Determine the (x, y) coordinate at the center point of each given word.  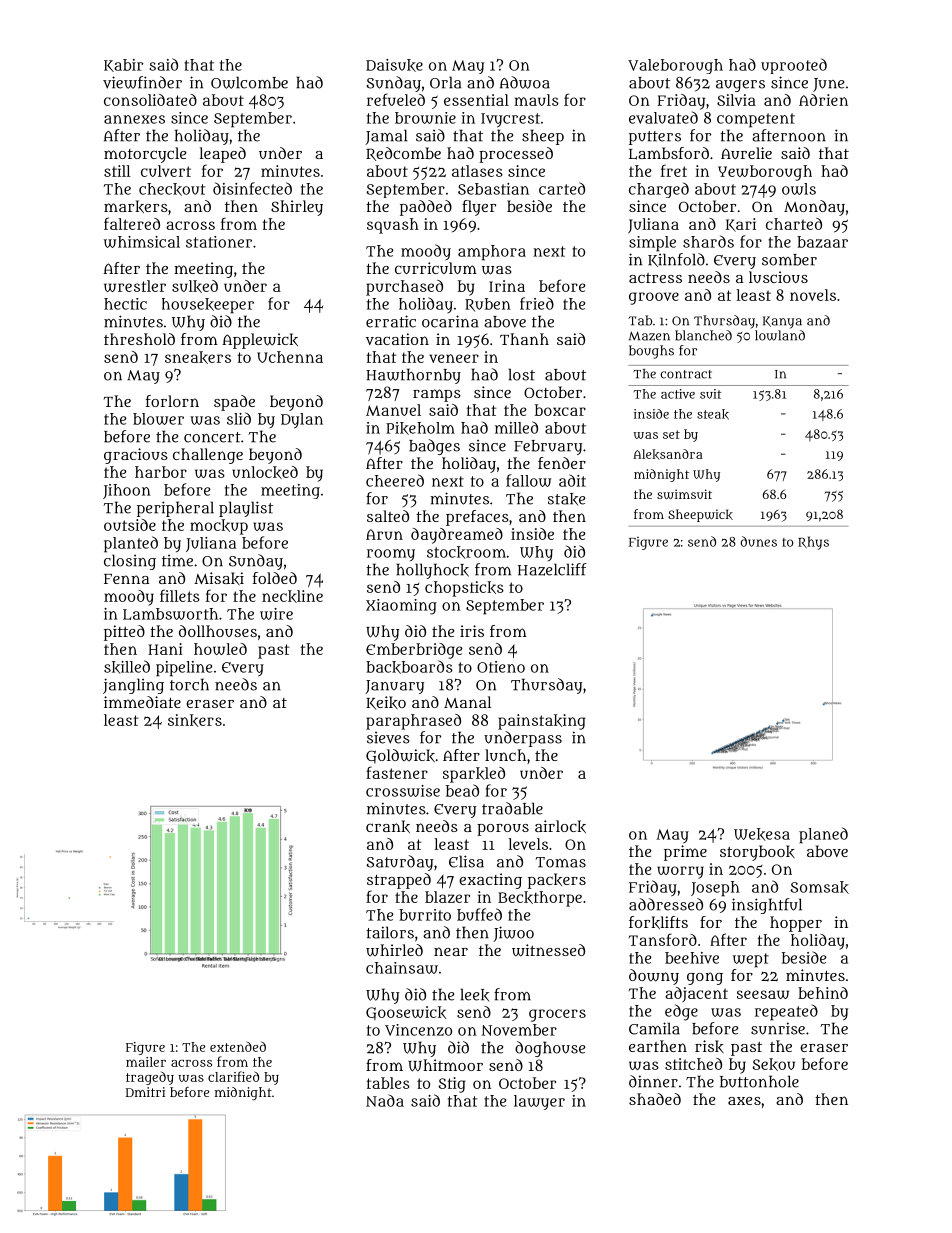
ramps (437, 395)
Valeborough (675, 66)
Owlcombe (249, 82)
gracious (136, 456)
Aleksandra (668, 454)
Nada (385, 1100)
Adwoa (525, 82)
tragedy (150, 1078)
